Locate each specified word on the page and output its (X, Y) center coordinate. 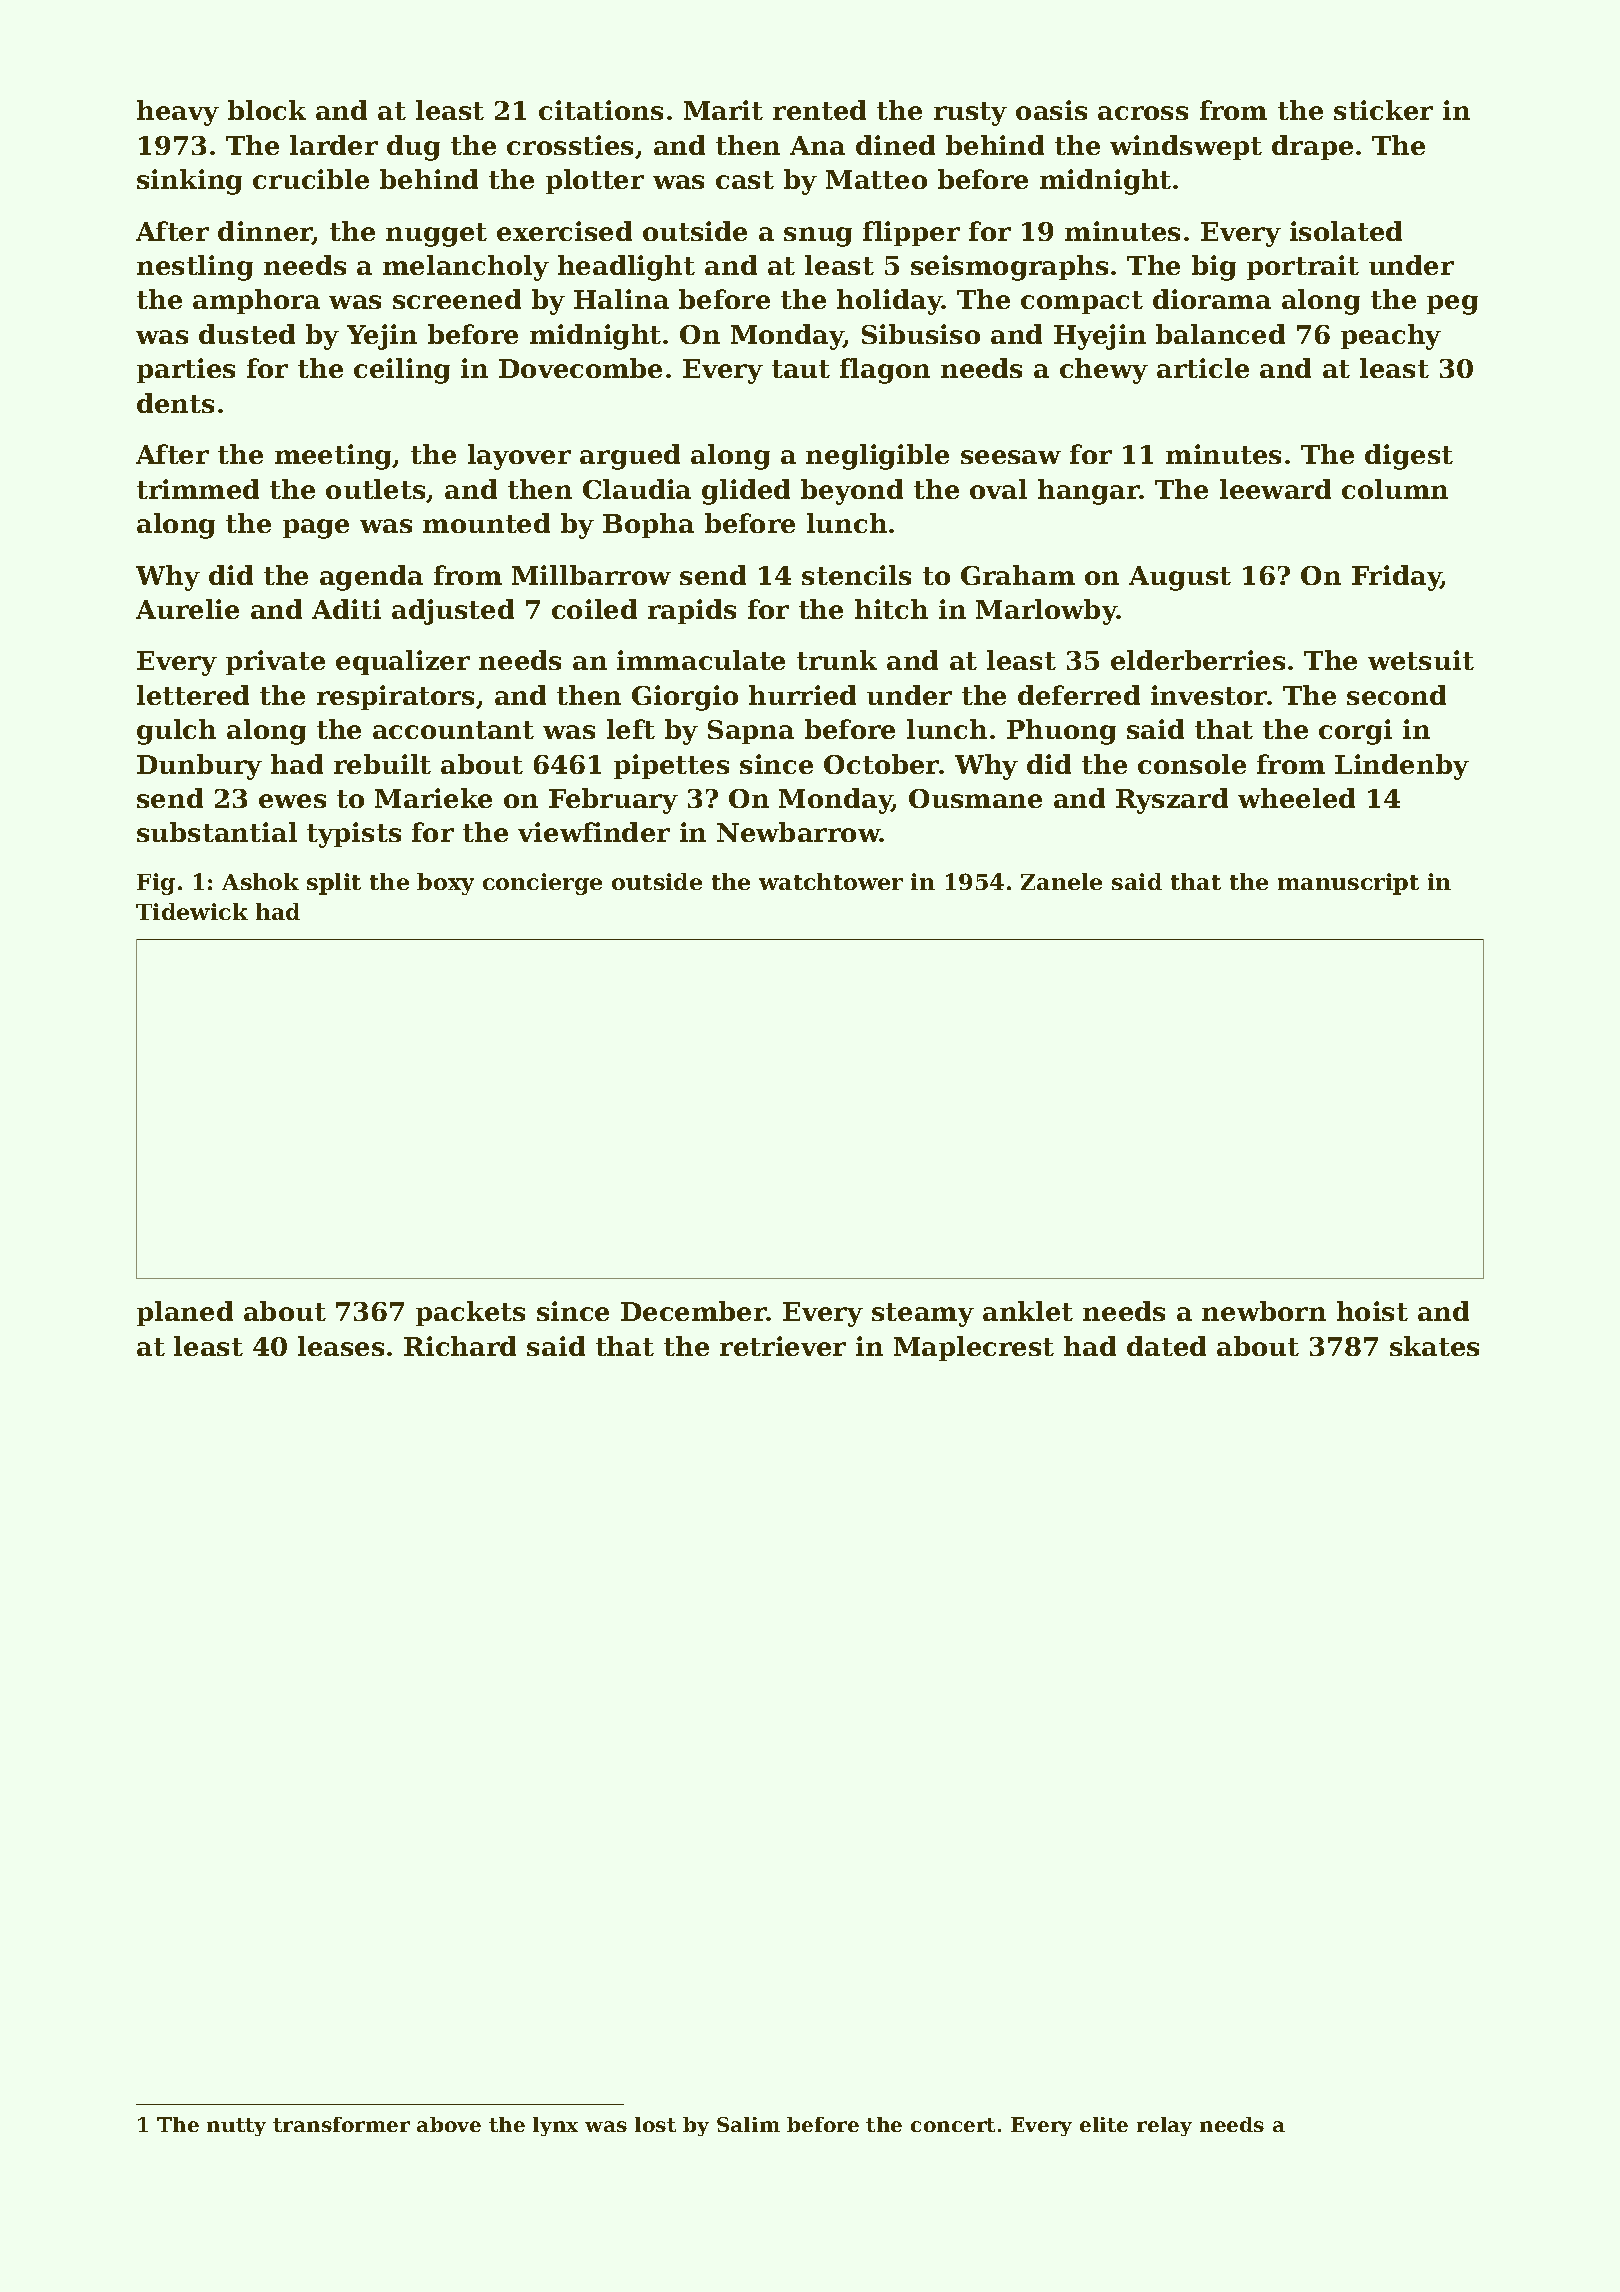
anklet (1028, 1311)
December (694, 1311)
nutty (236, 2127)
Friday (1396, 578)
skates (1434, 1346)
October (881, 764)
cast (745, 180)
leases (341, 1346)
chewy (1104, 371)
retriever (783, 1346)
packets (470, 1313)
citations (601, 110)
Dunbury (199, 767)
